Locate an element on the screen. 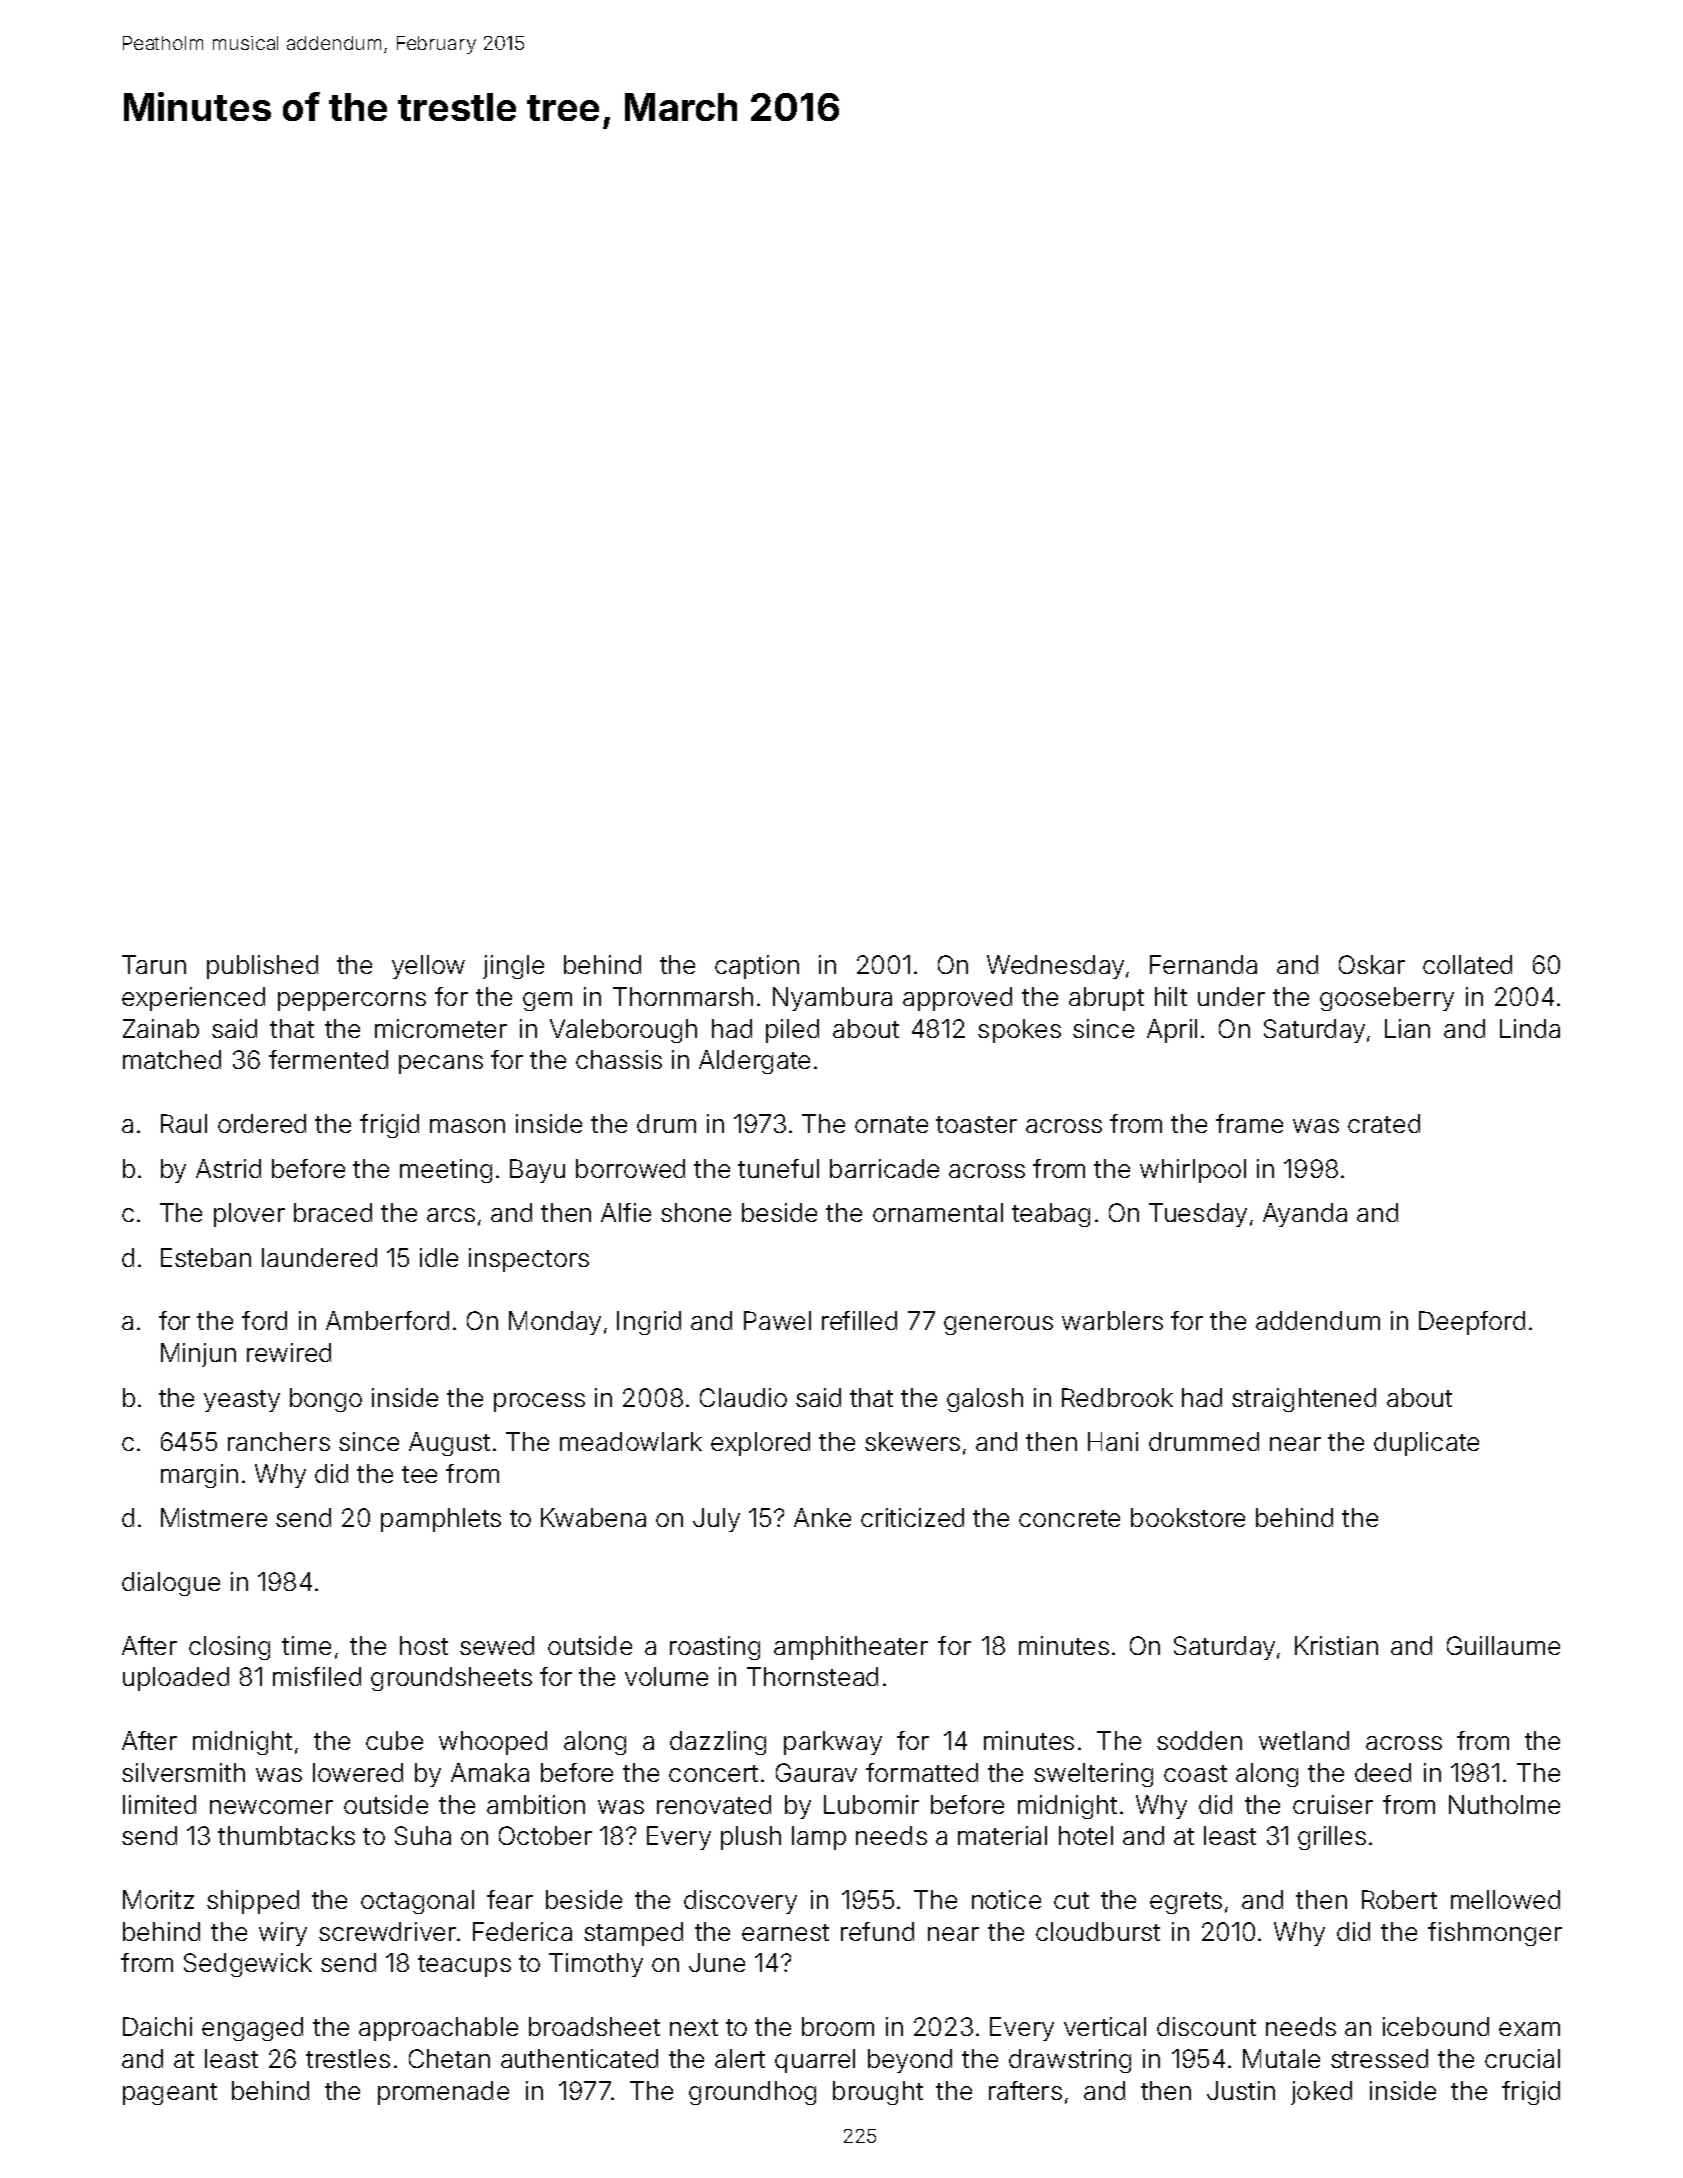 This screenshot has width=1683, height=2178. plush is located at coordinates (751, 1838).
